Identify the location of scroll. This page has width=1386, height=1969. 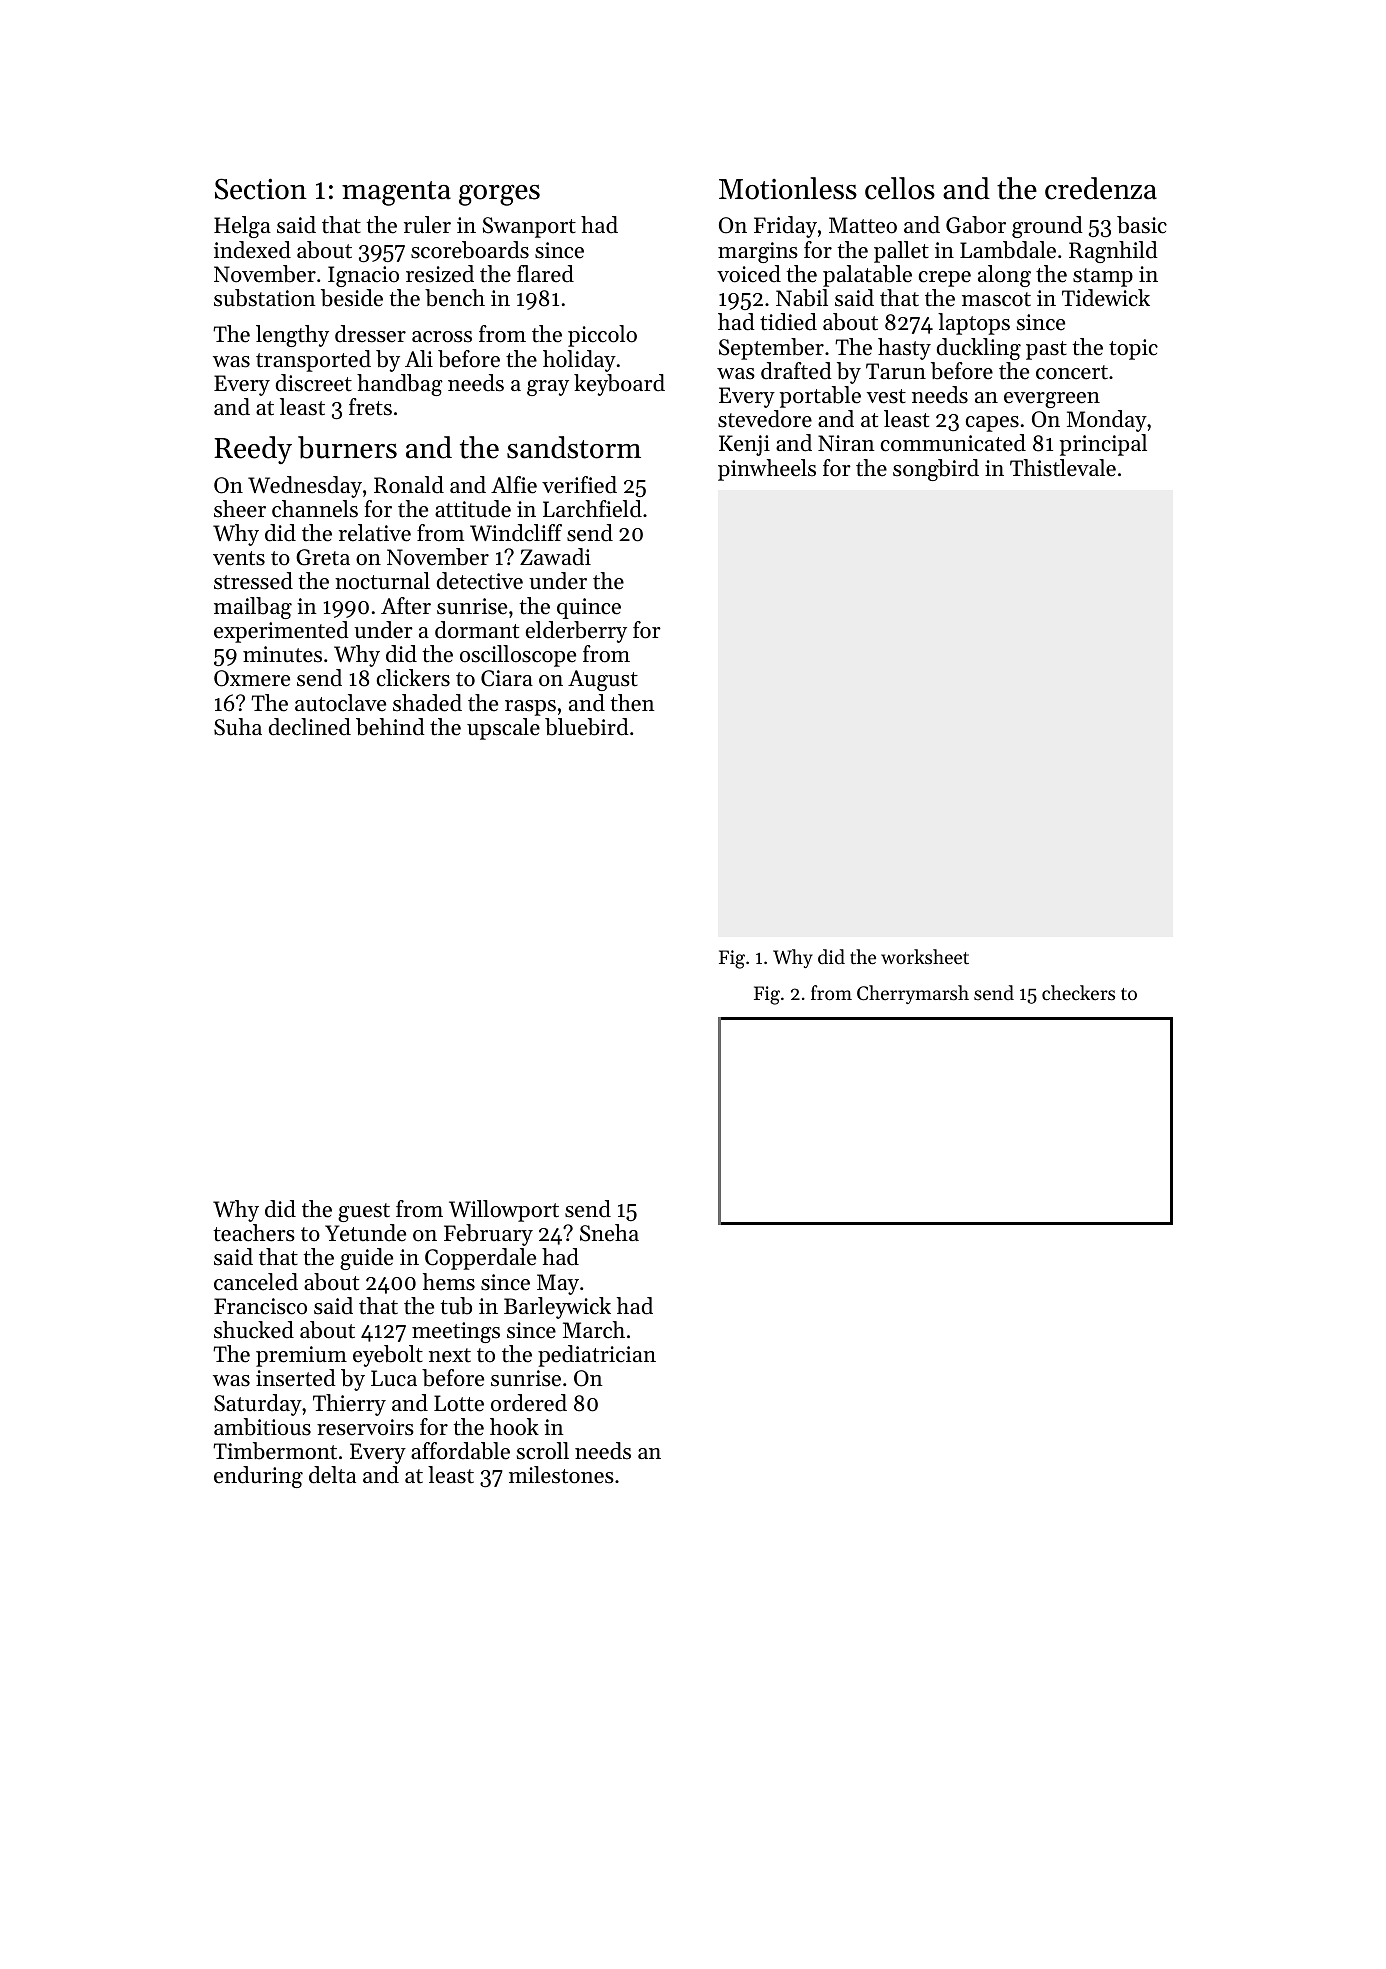
(543, 1451).
